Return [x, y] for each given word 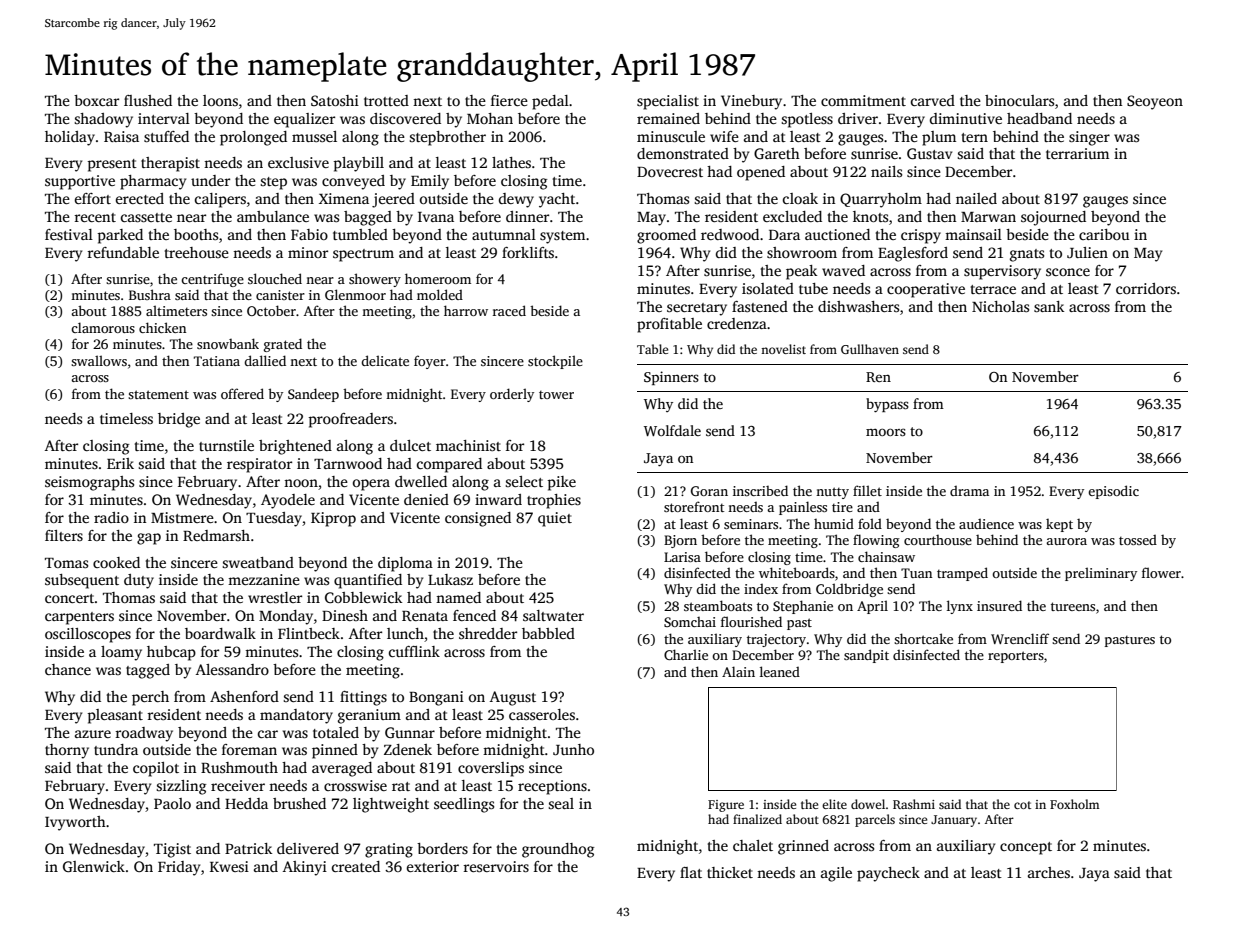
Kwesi [229, 866]
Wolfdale [672, 430]
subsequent [82, 581]
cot [1022, 805]
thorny [67, 751]
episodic [1113, 492]
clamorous [103, 327]
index [761, 589]
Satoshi [335, 100]
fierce [509, 100]
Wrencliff [1020, 638]
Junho [573, 749]
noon [301, 483]
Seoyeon [1155, 102]
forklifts [528, 252]
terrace [993, 289]
